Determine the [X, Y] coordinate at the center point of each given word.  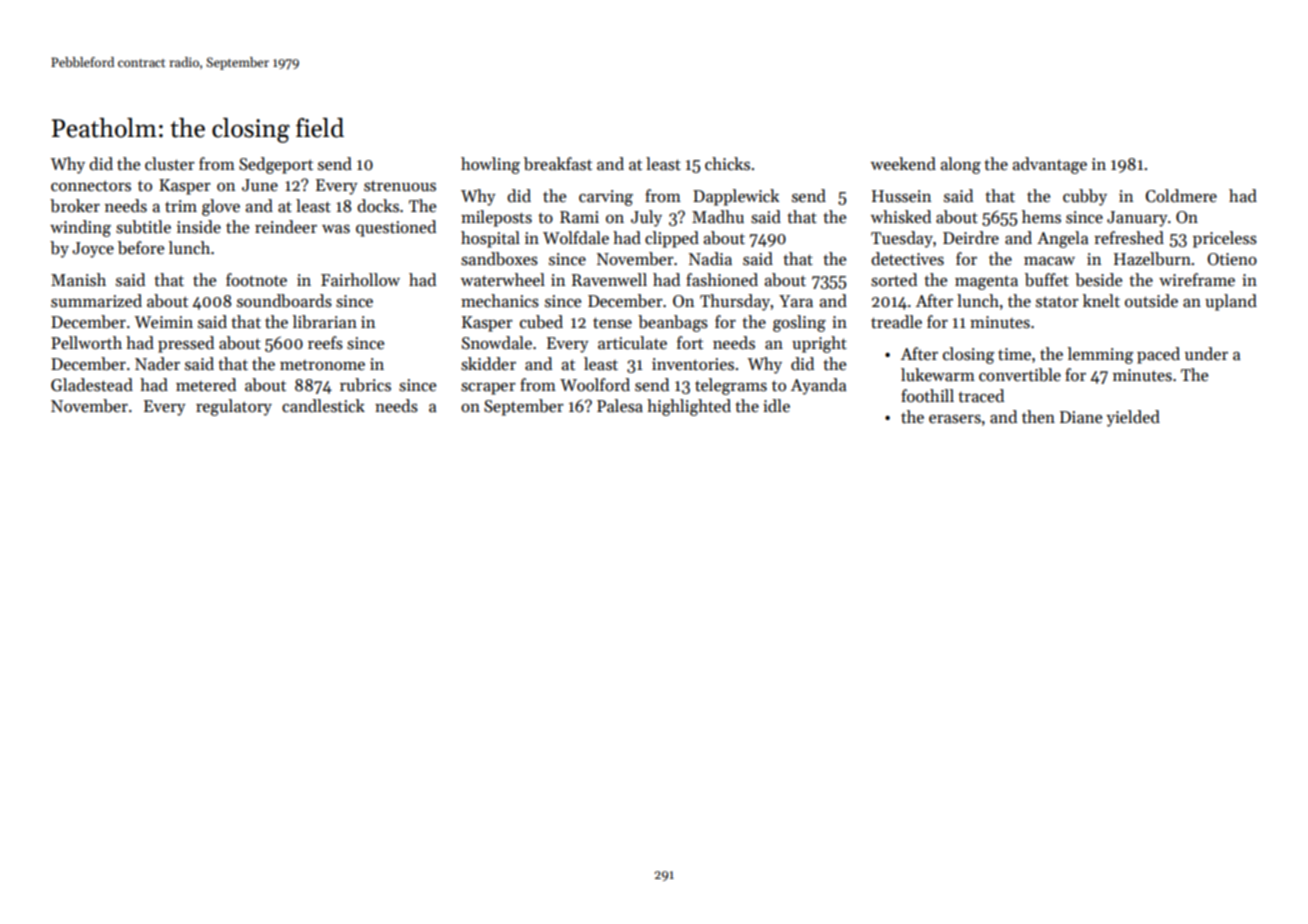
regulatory [234, 407]
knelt [1101, 301]
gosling [799, 323]
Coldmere [1181, 196]
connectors [91, 186]
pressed [186, 344]
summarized [96, 301]
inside [199, 227]
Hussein [901, 196]
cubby [1085, 197]
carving [606, 198]
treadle [896, 322]
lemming [1100, 355]
